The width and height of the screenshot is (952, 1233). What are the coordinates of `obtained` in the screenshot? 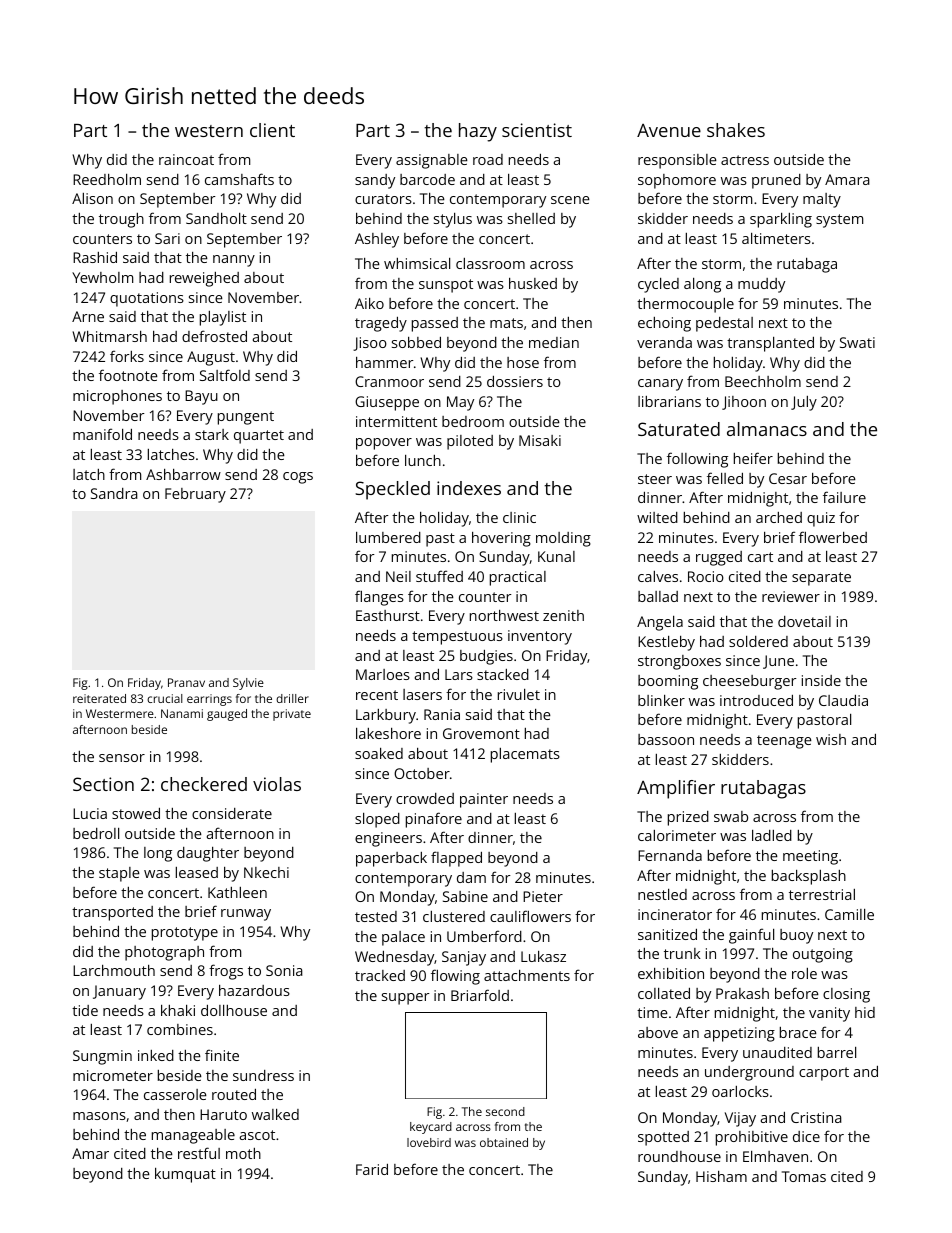 It's located at (504, 1142).
